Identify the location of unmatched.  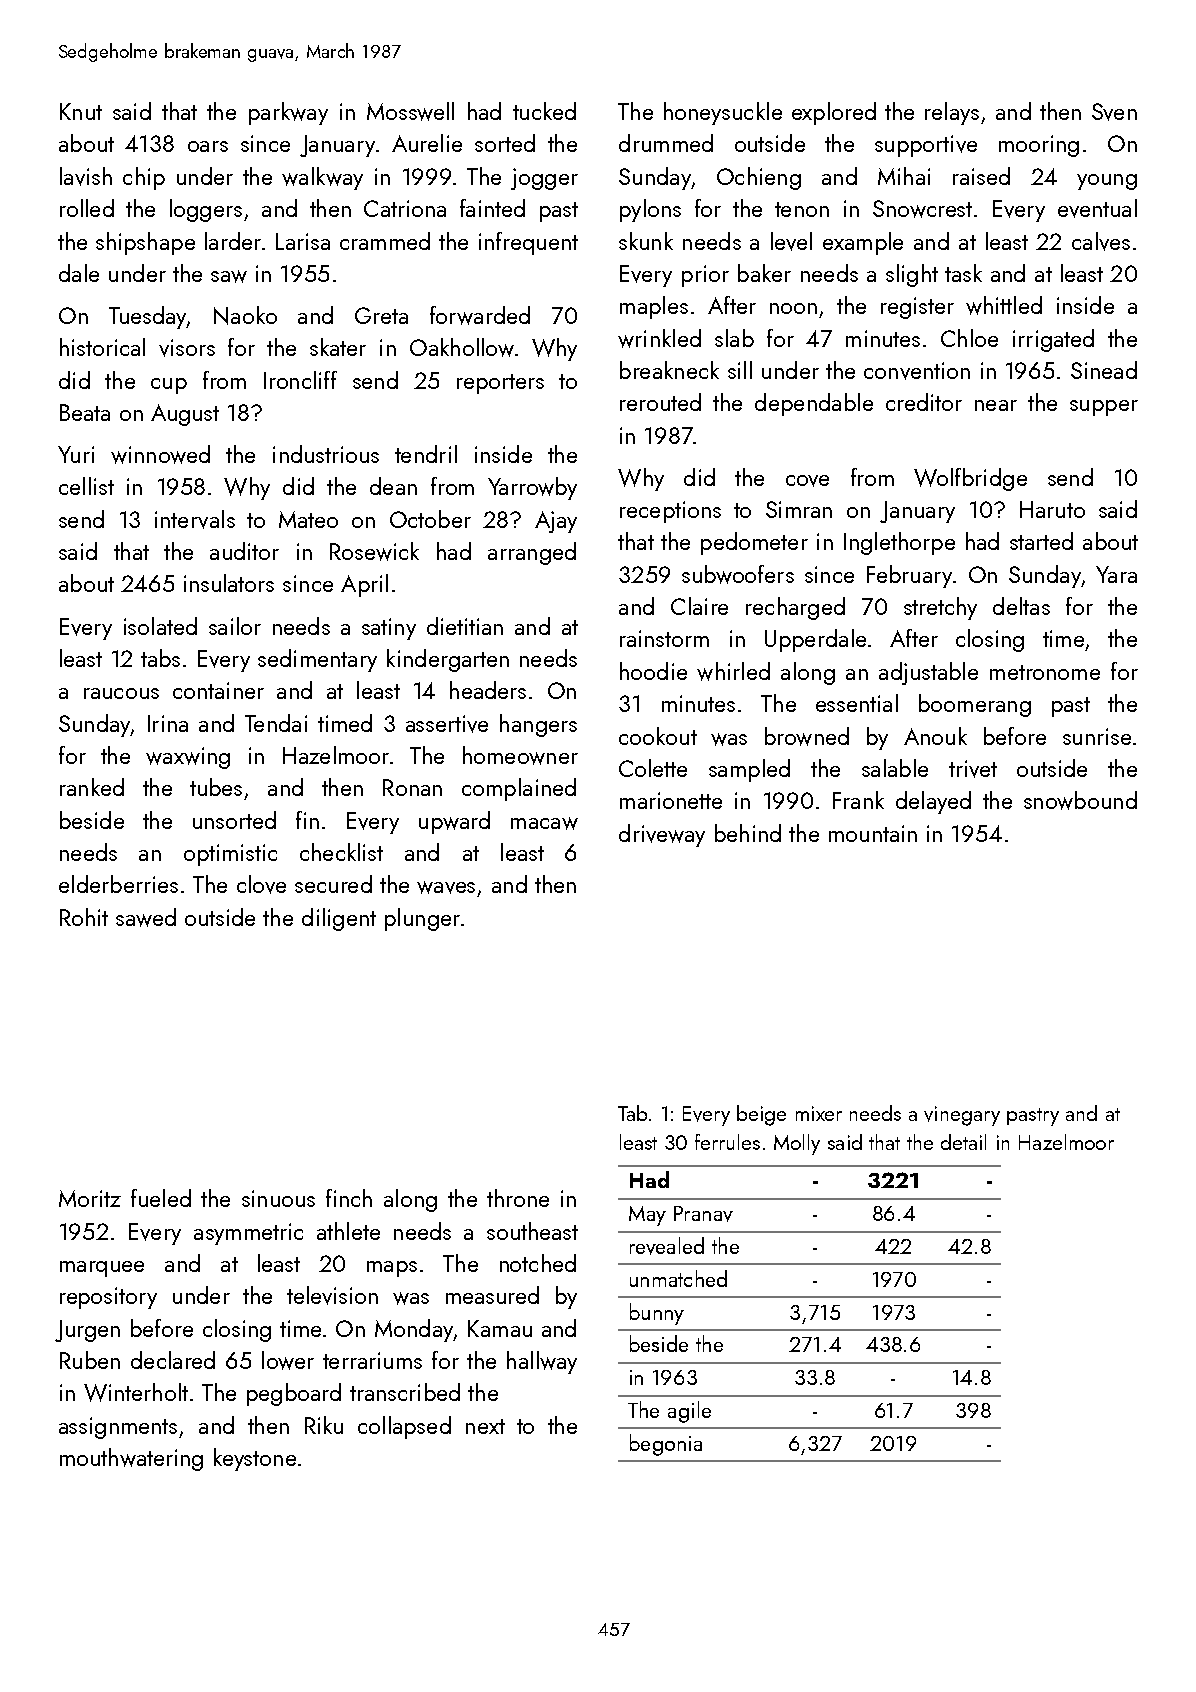
(678, 1278).
